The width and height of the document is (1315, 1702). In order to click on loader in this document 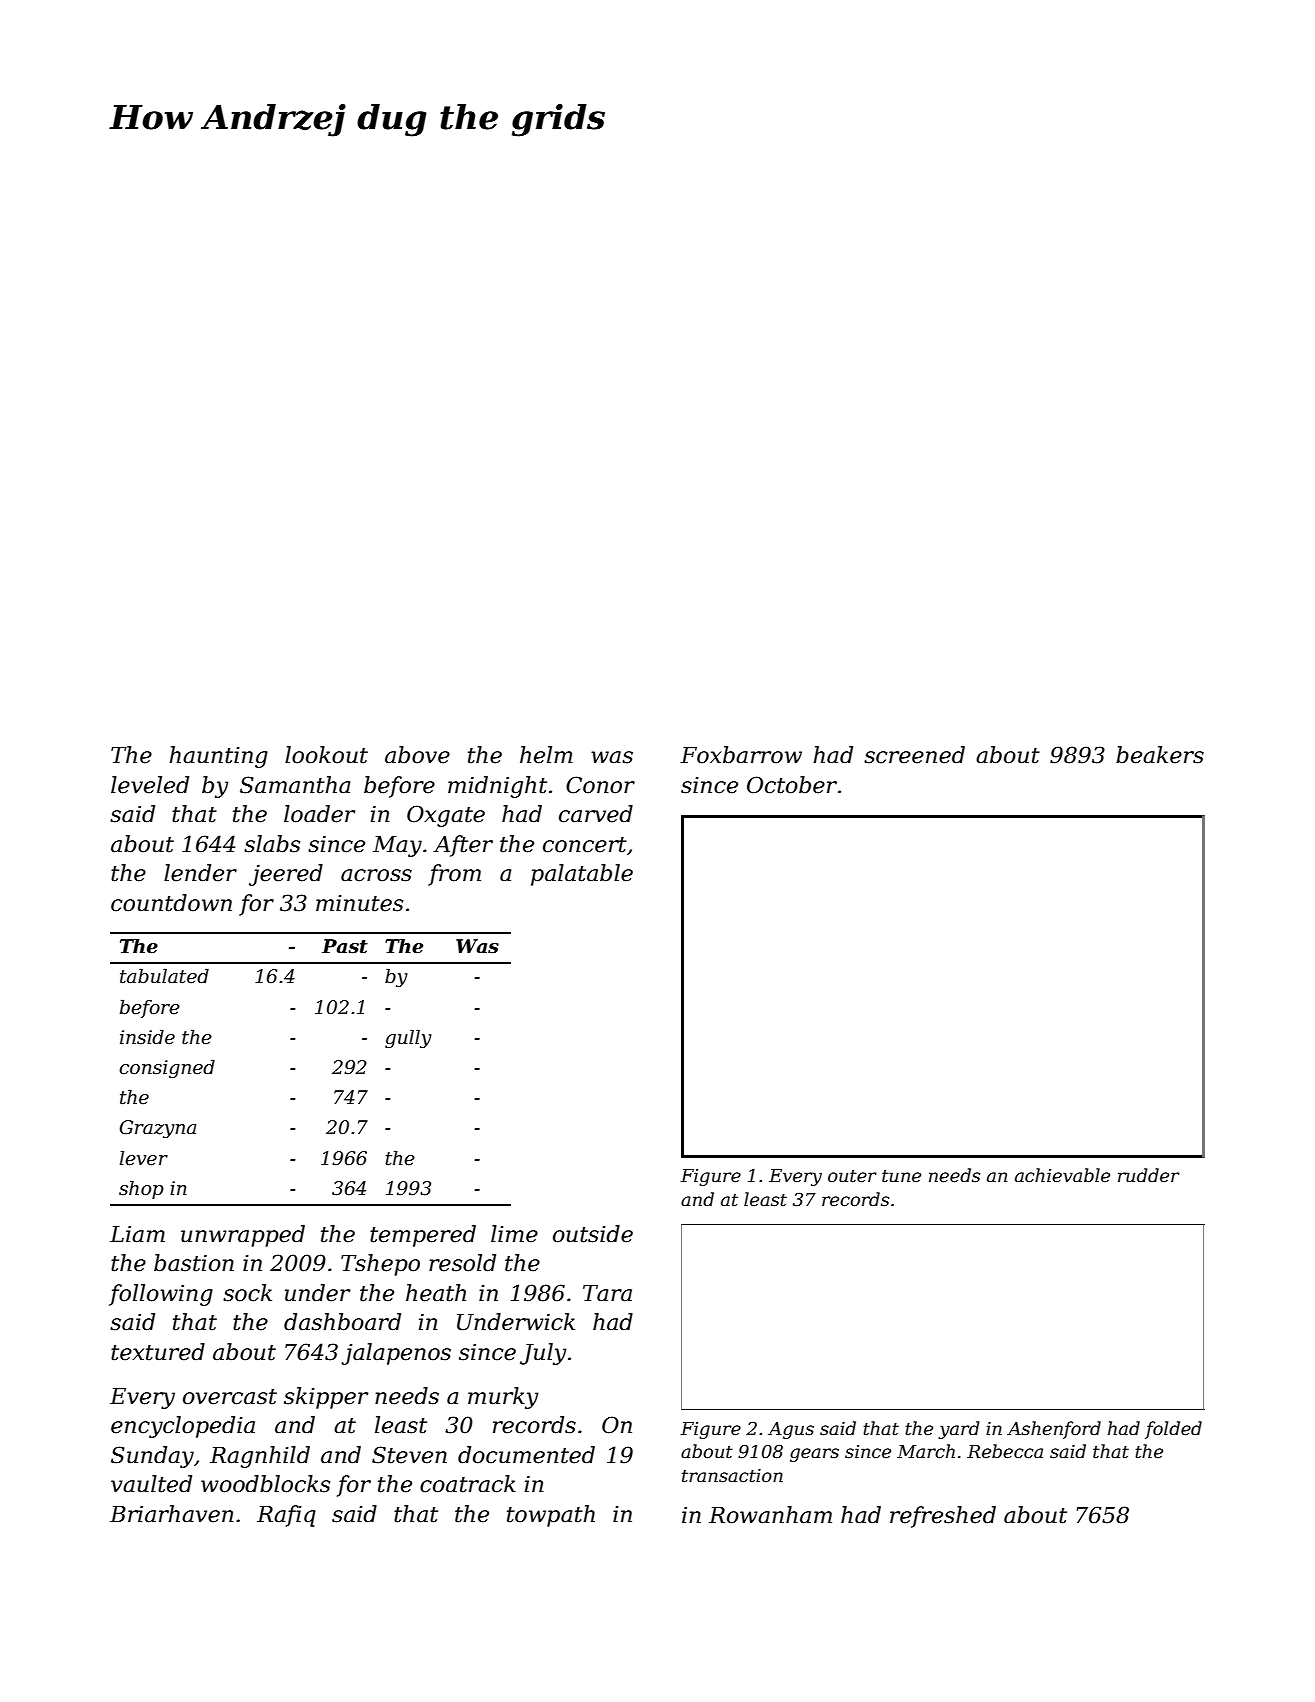, I will do `click(319, 814)`.
